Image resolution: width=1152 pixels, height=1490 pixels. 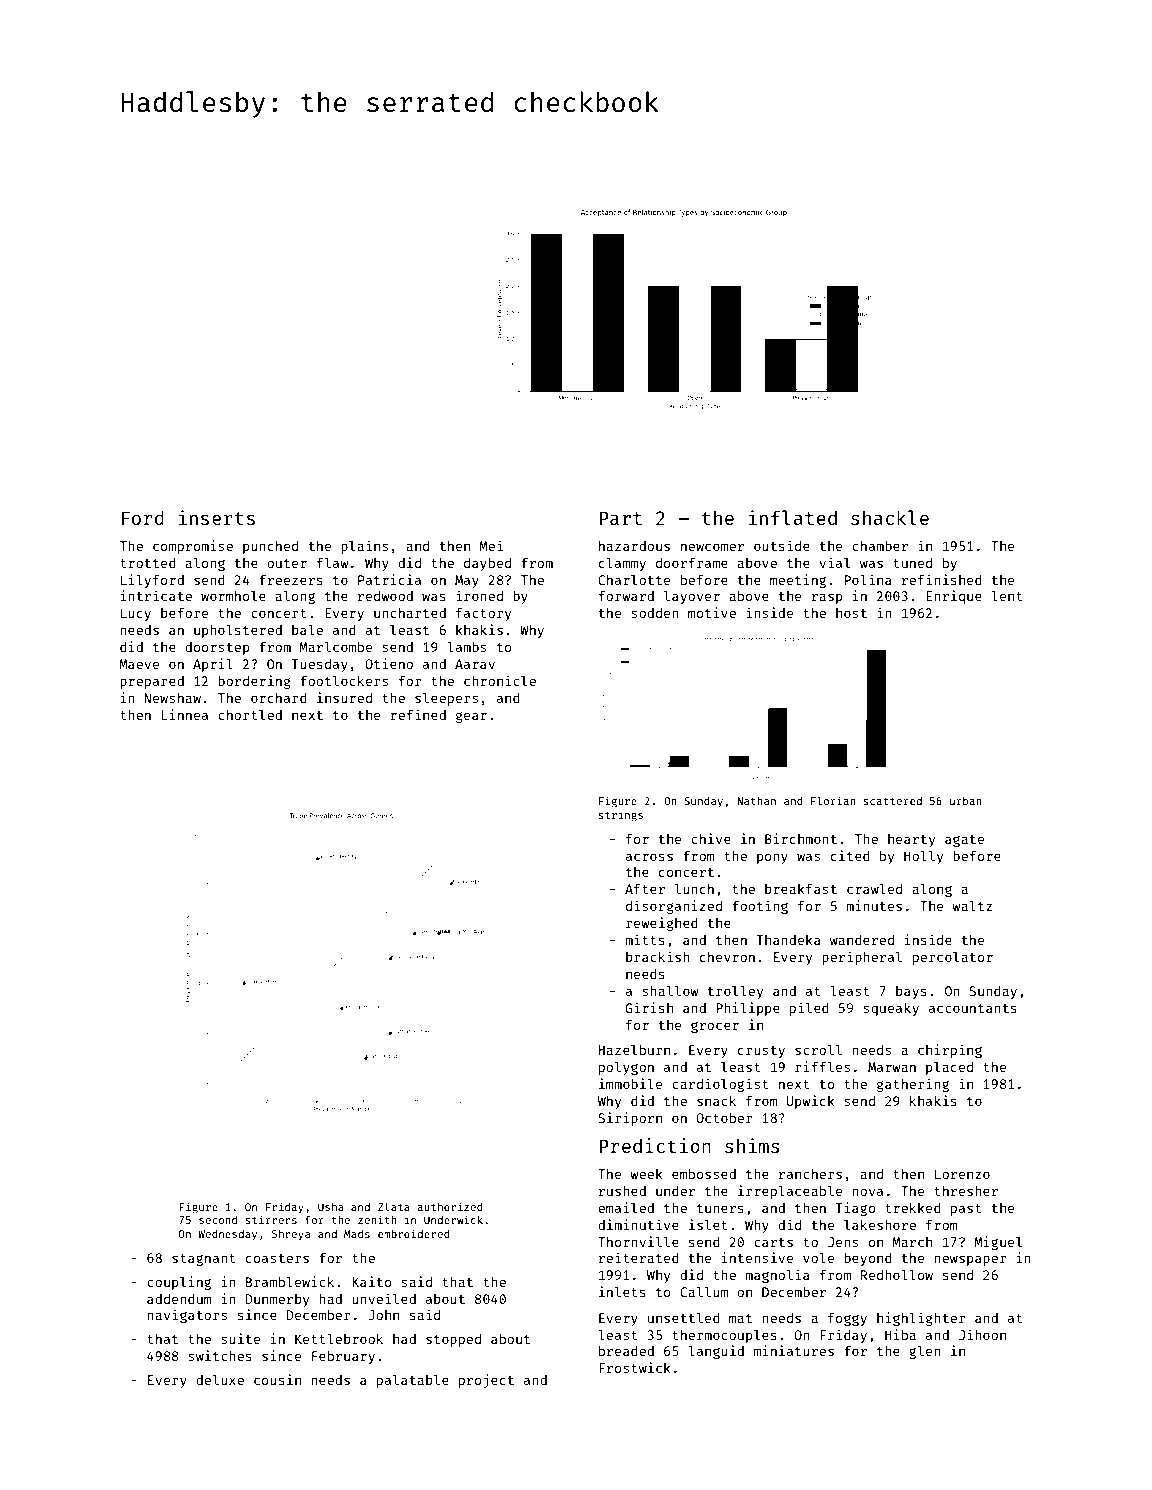 What do you see at coordinates (827, 598) in the image?
I see `rasp` at bounding box center [827, 598].
